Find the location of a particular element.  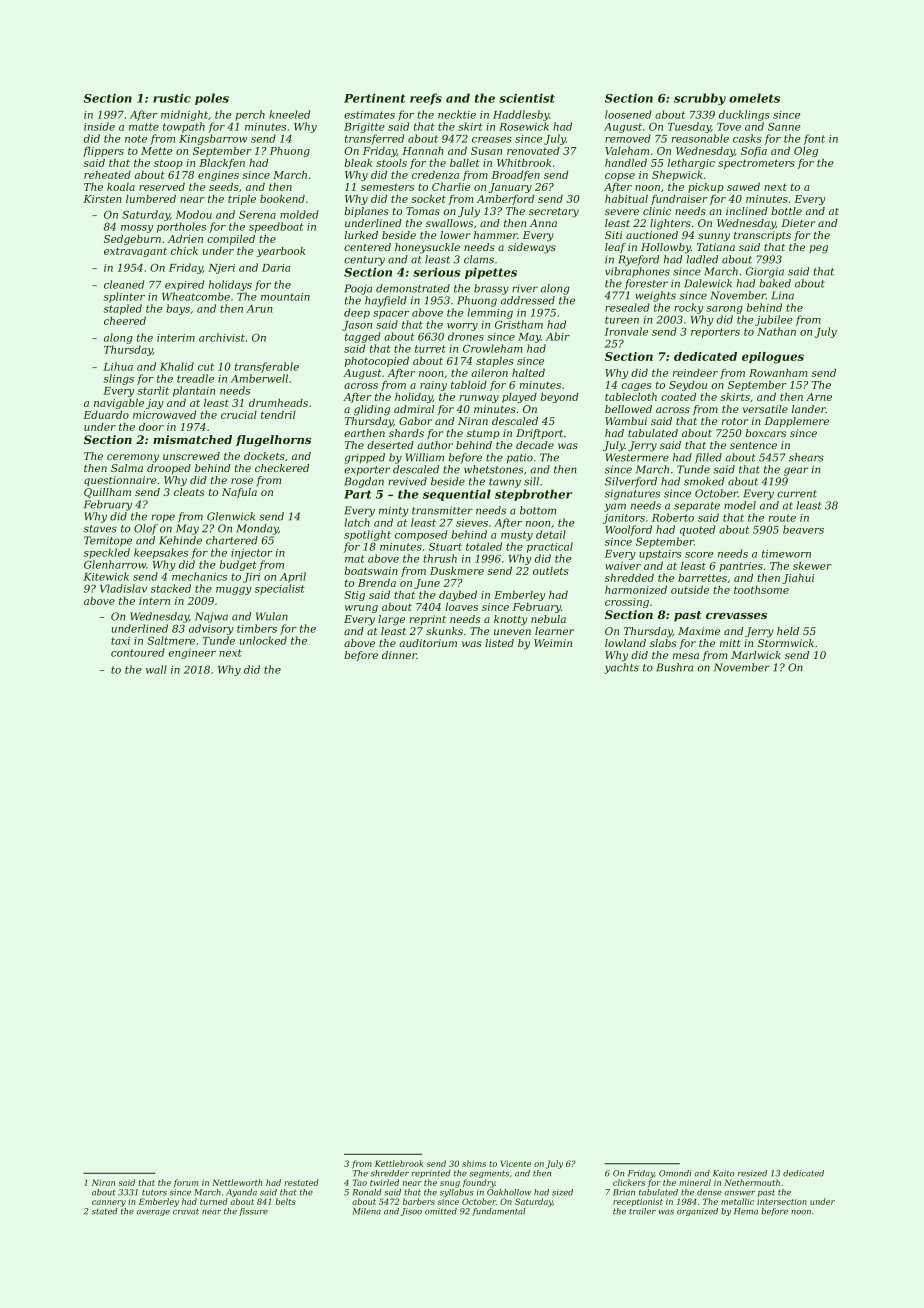

contoured is located at coordinates (138, 652).
